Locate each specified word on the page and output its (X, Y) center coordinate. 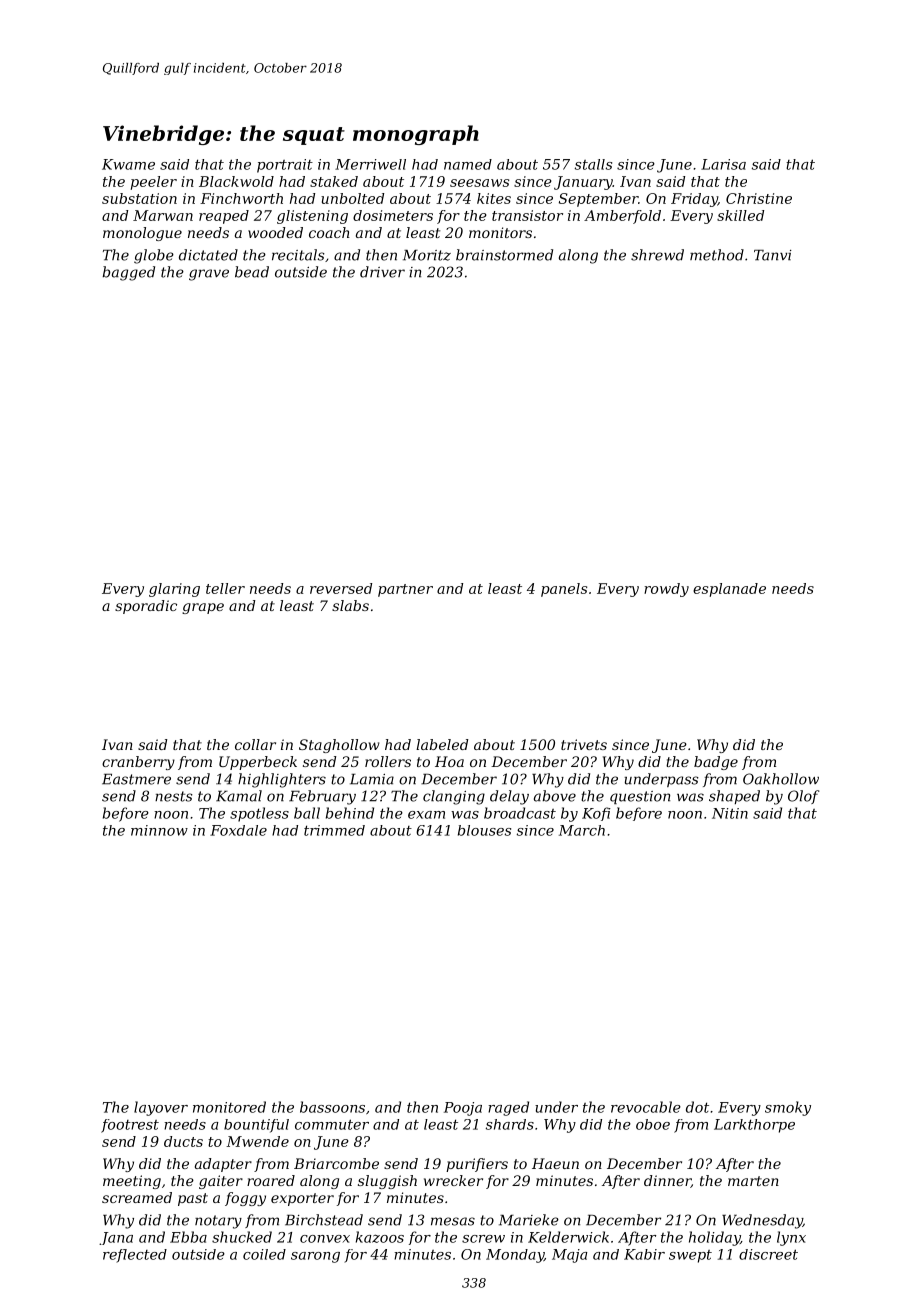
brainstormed (504, 255)
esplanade (729, 590)
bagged (129, 273)
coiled (264, 1254)
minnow (159, 830)
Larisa (723, 164)
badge (716, 763)
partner (405, 590)
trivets (584, 744)
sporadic (146, 607)
